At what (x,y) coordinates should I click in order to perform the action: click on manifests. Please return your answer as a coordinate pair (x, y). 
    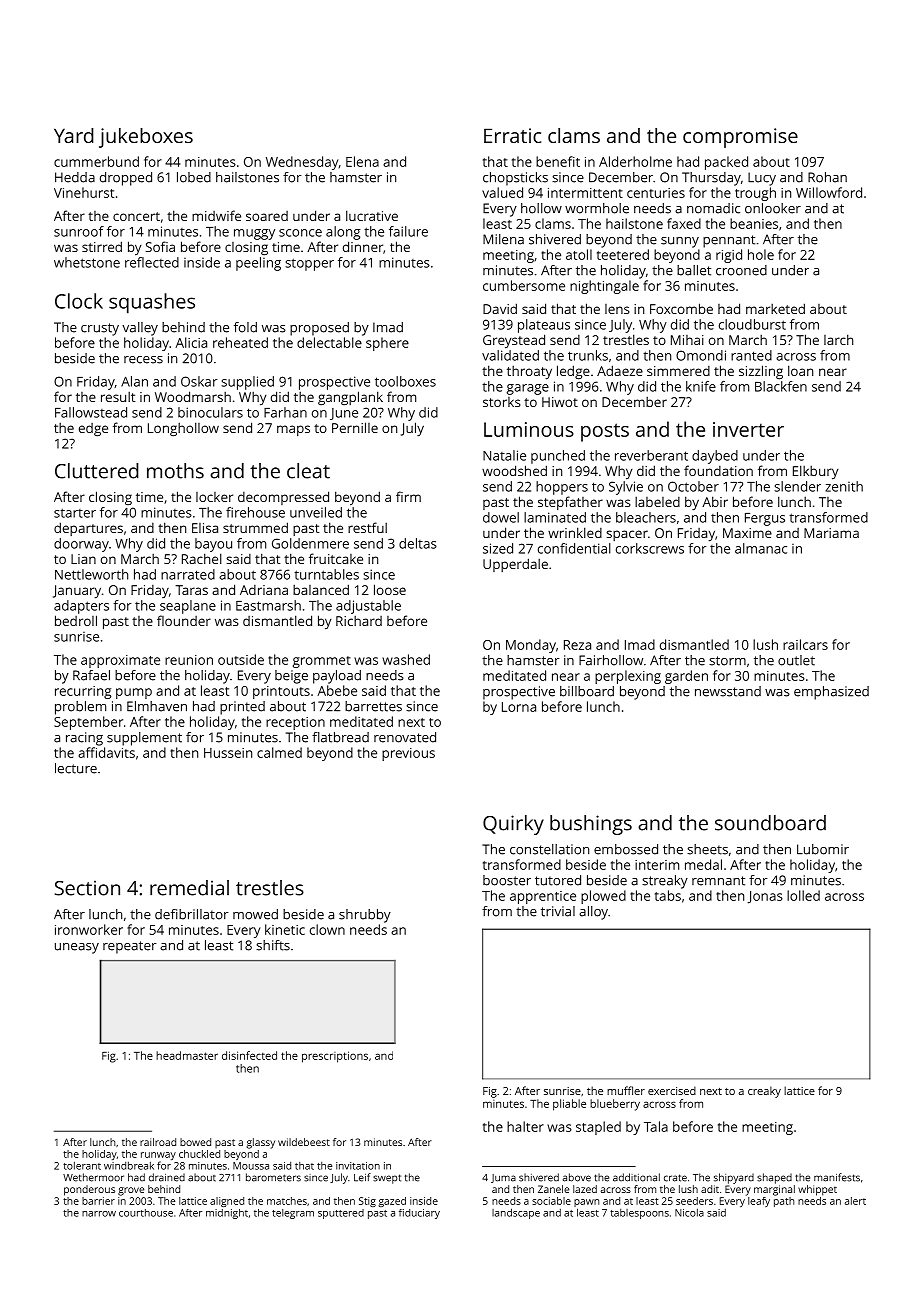
    Looking at the image, I should click on (837, 1177).
